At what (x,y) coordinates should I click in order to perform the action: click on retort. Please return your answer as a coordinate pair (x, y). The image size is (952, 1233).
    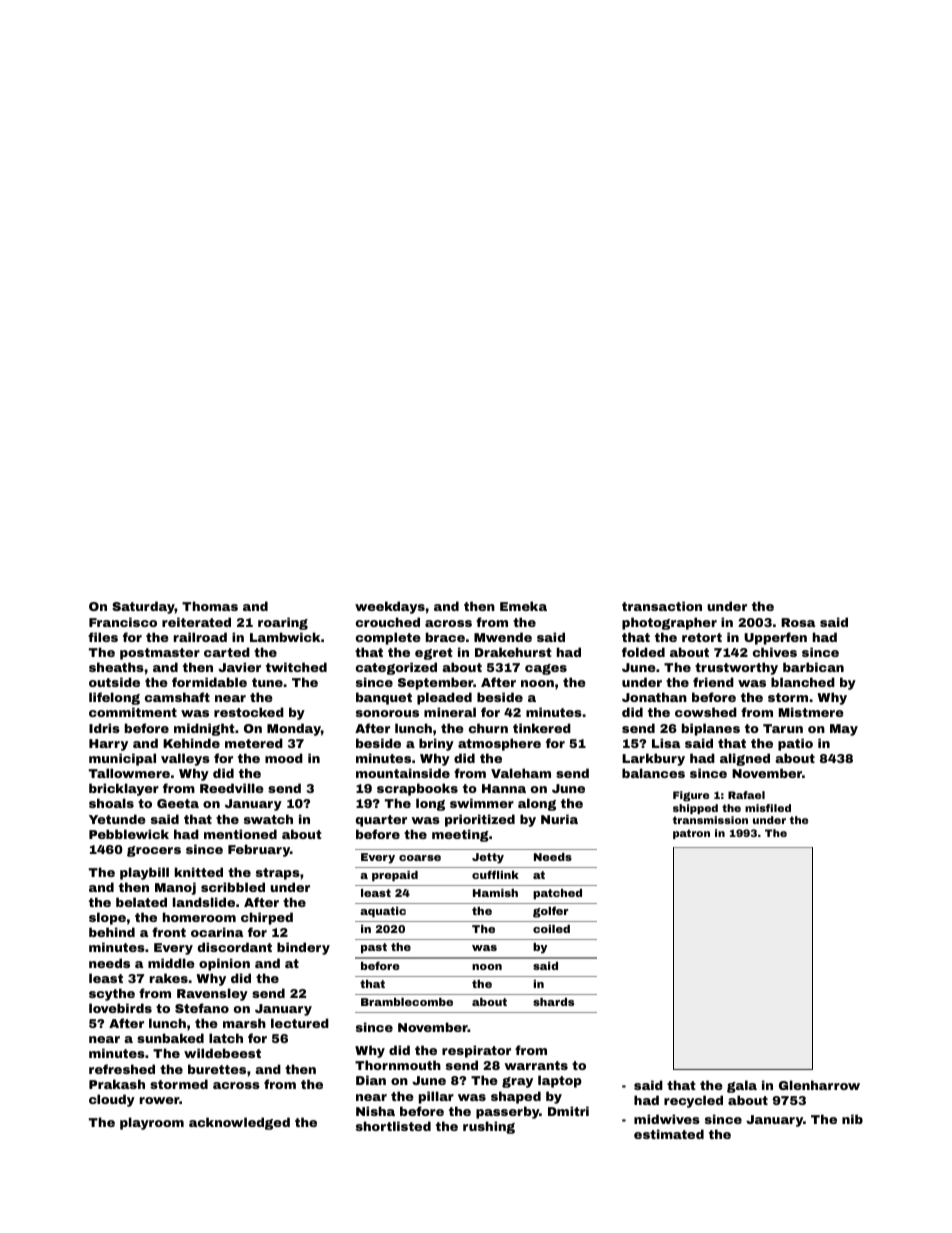
    Looking at the image, I should click on (702, 637).
